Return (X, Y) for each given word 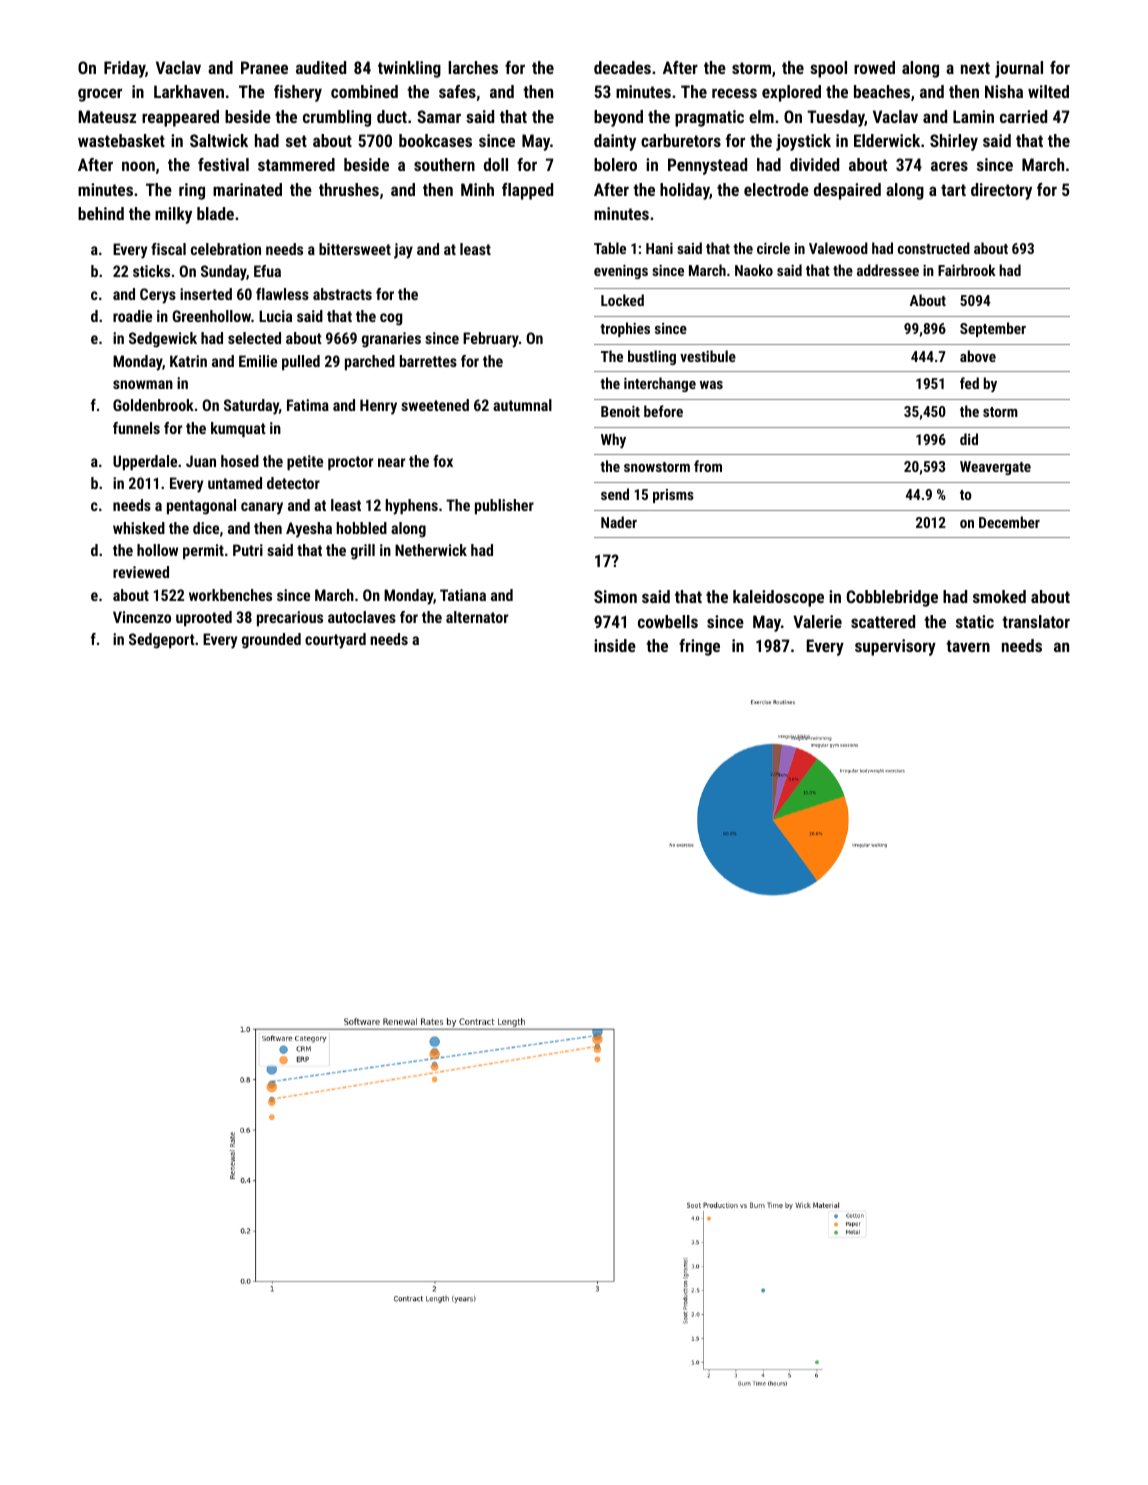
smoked (999, 596)
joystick (803, 142)
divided (814, 164)
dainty (615, 142)
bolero (615, 164)
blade (215, 213)
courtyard (335, 641)
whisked (139, 528)
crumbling (337, 118)
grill (363, 552)
